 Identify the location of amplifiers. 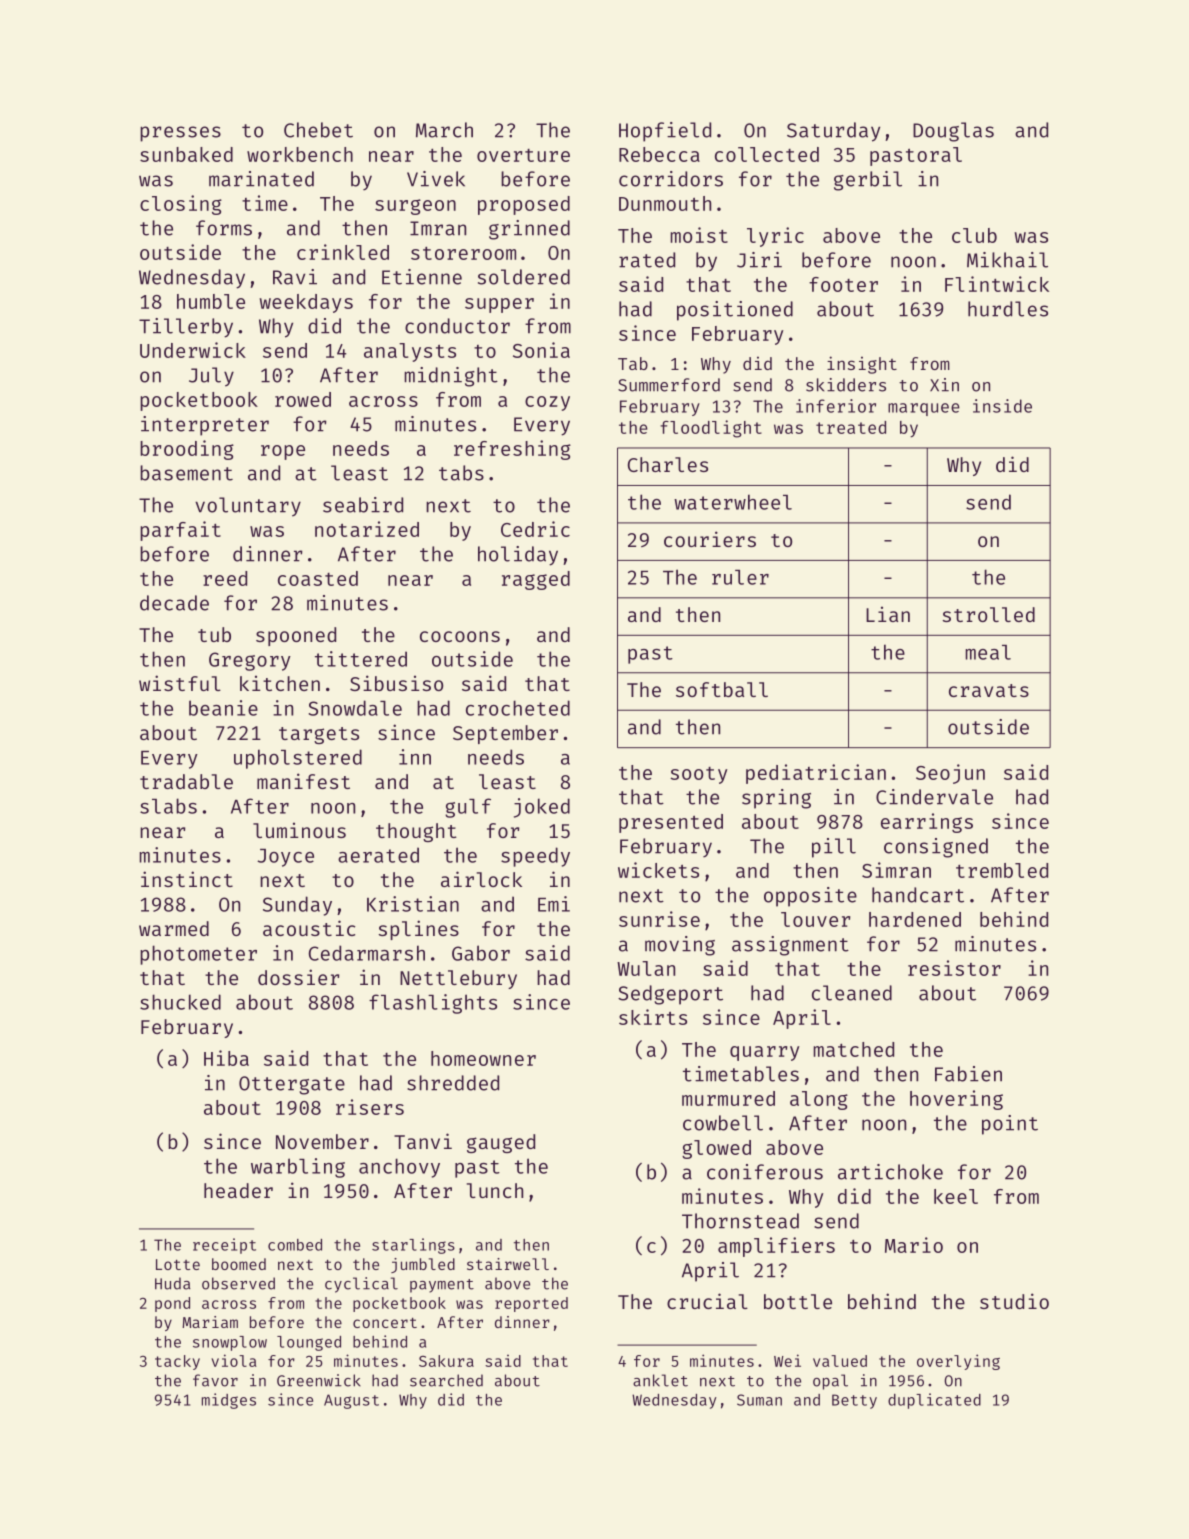
(776, 1247).
